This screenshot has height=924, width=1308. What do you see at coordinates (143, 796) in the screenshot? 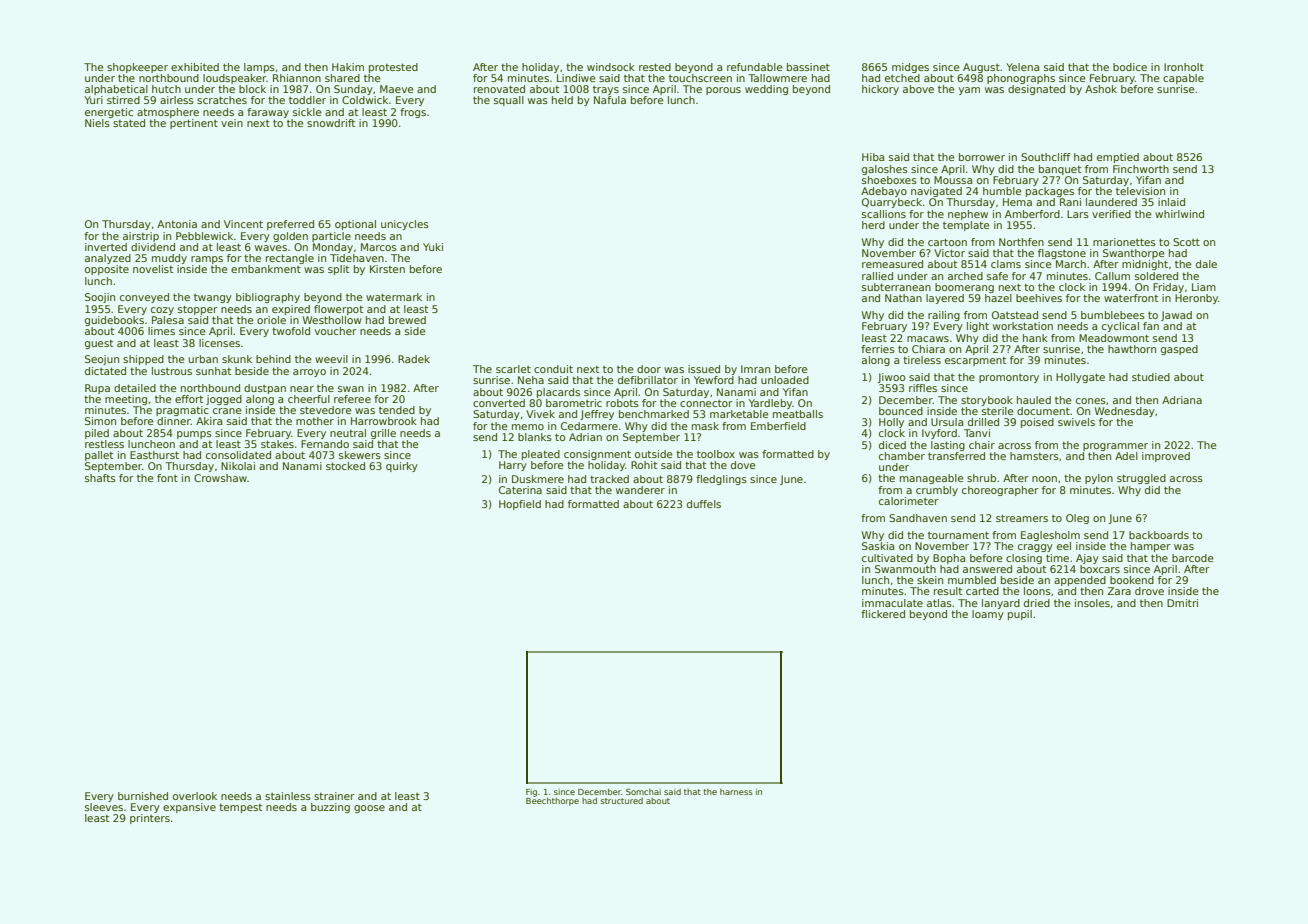
I see `burnished` at bounding box center [143, 796].
